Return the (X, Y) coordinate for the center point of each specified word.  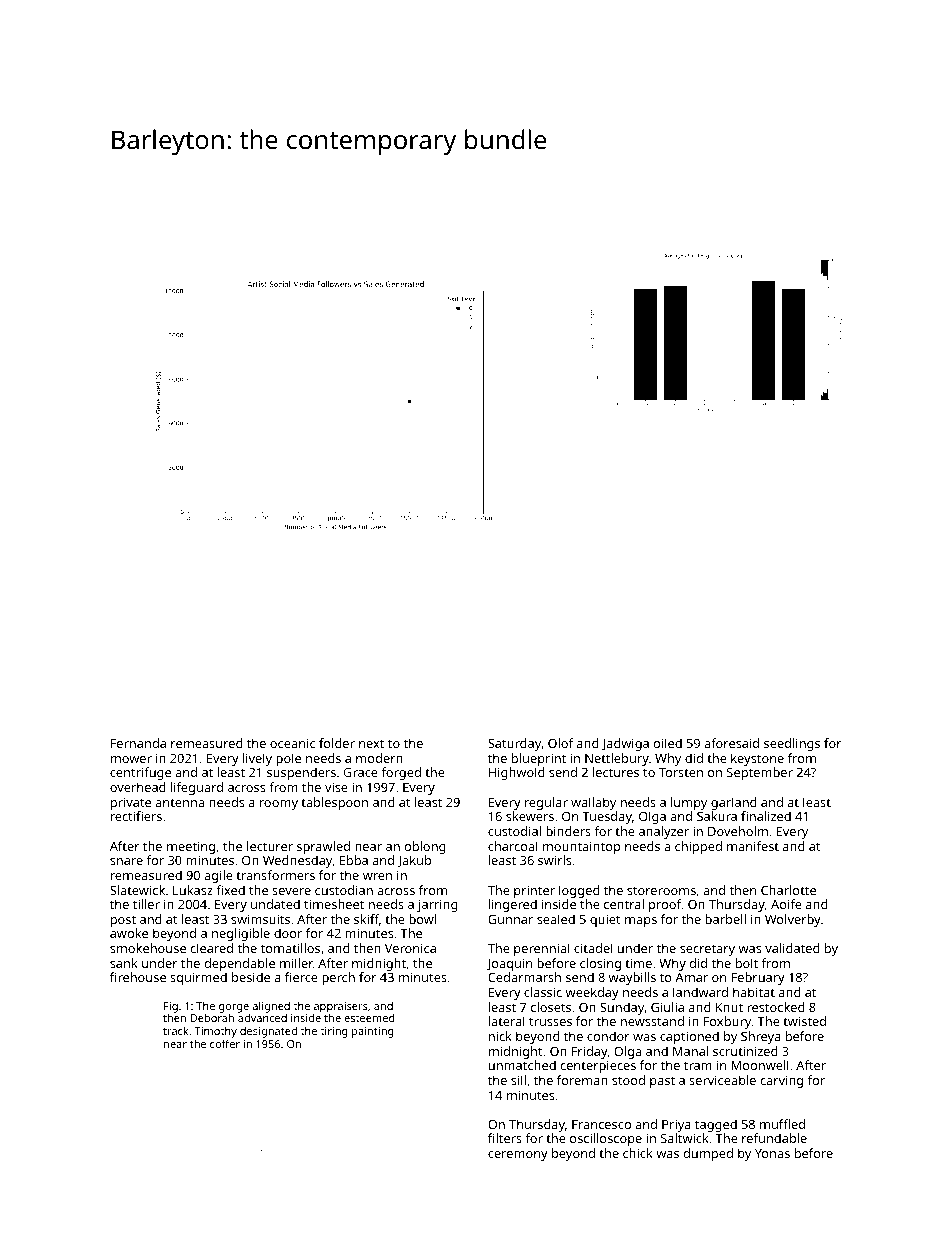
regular (546, 803)
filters (505, 1138)
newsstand (652, 1021)
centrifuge (140, 773)
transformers (275, 875)
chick (638, 1153)
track (175, 1030)
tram (698, 1065)
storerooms (661, 891)
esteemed (369, 1018)
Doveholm (738, 831)
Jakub (414, 861)
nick (500, 1036)
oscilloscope (606, 1139)
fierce (301, 977)
